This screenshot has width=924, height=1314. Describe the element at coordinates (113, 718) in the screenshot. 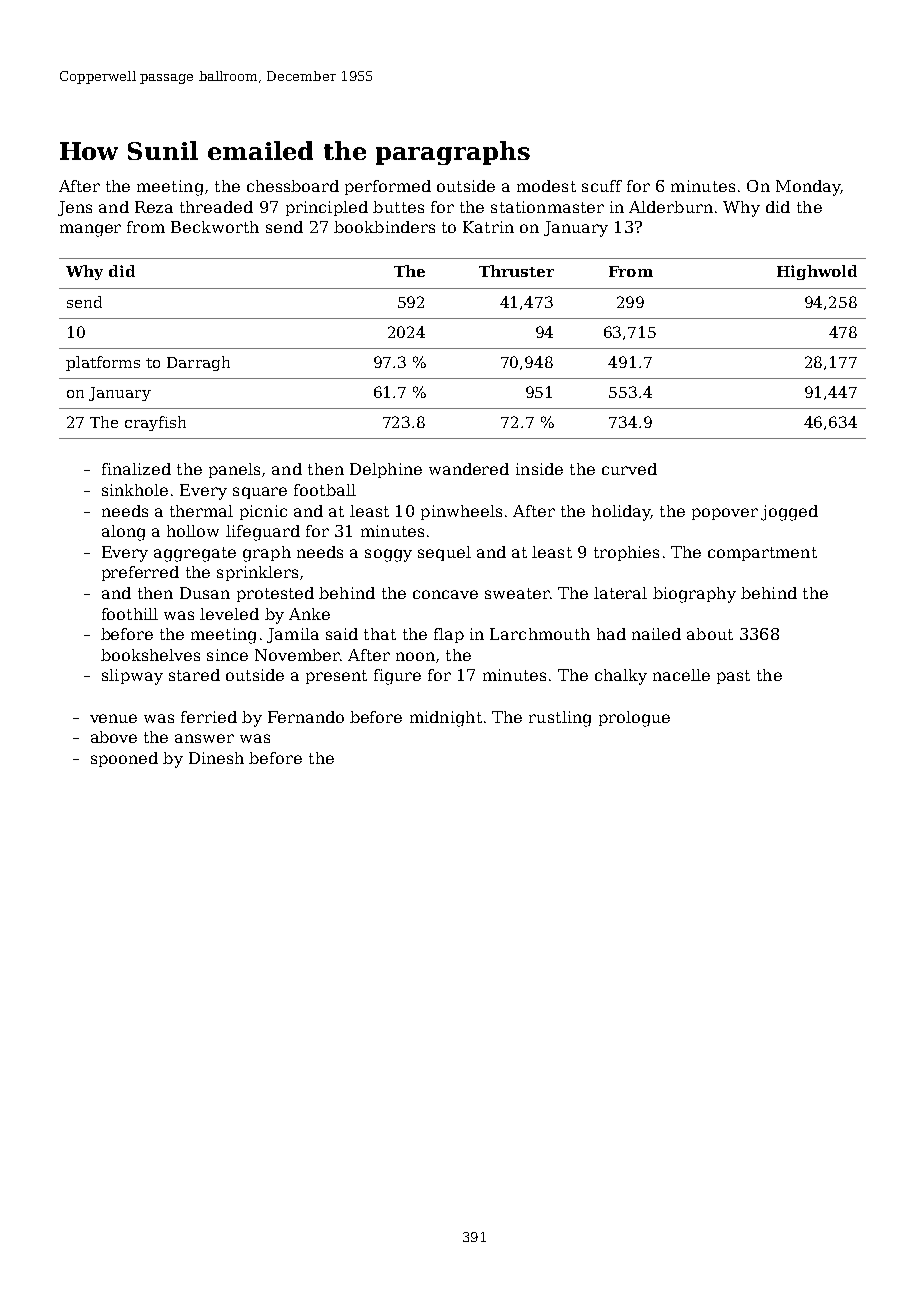

I see `venue` at that location.
